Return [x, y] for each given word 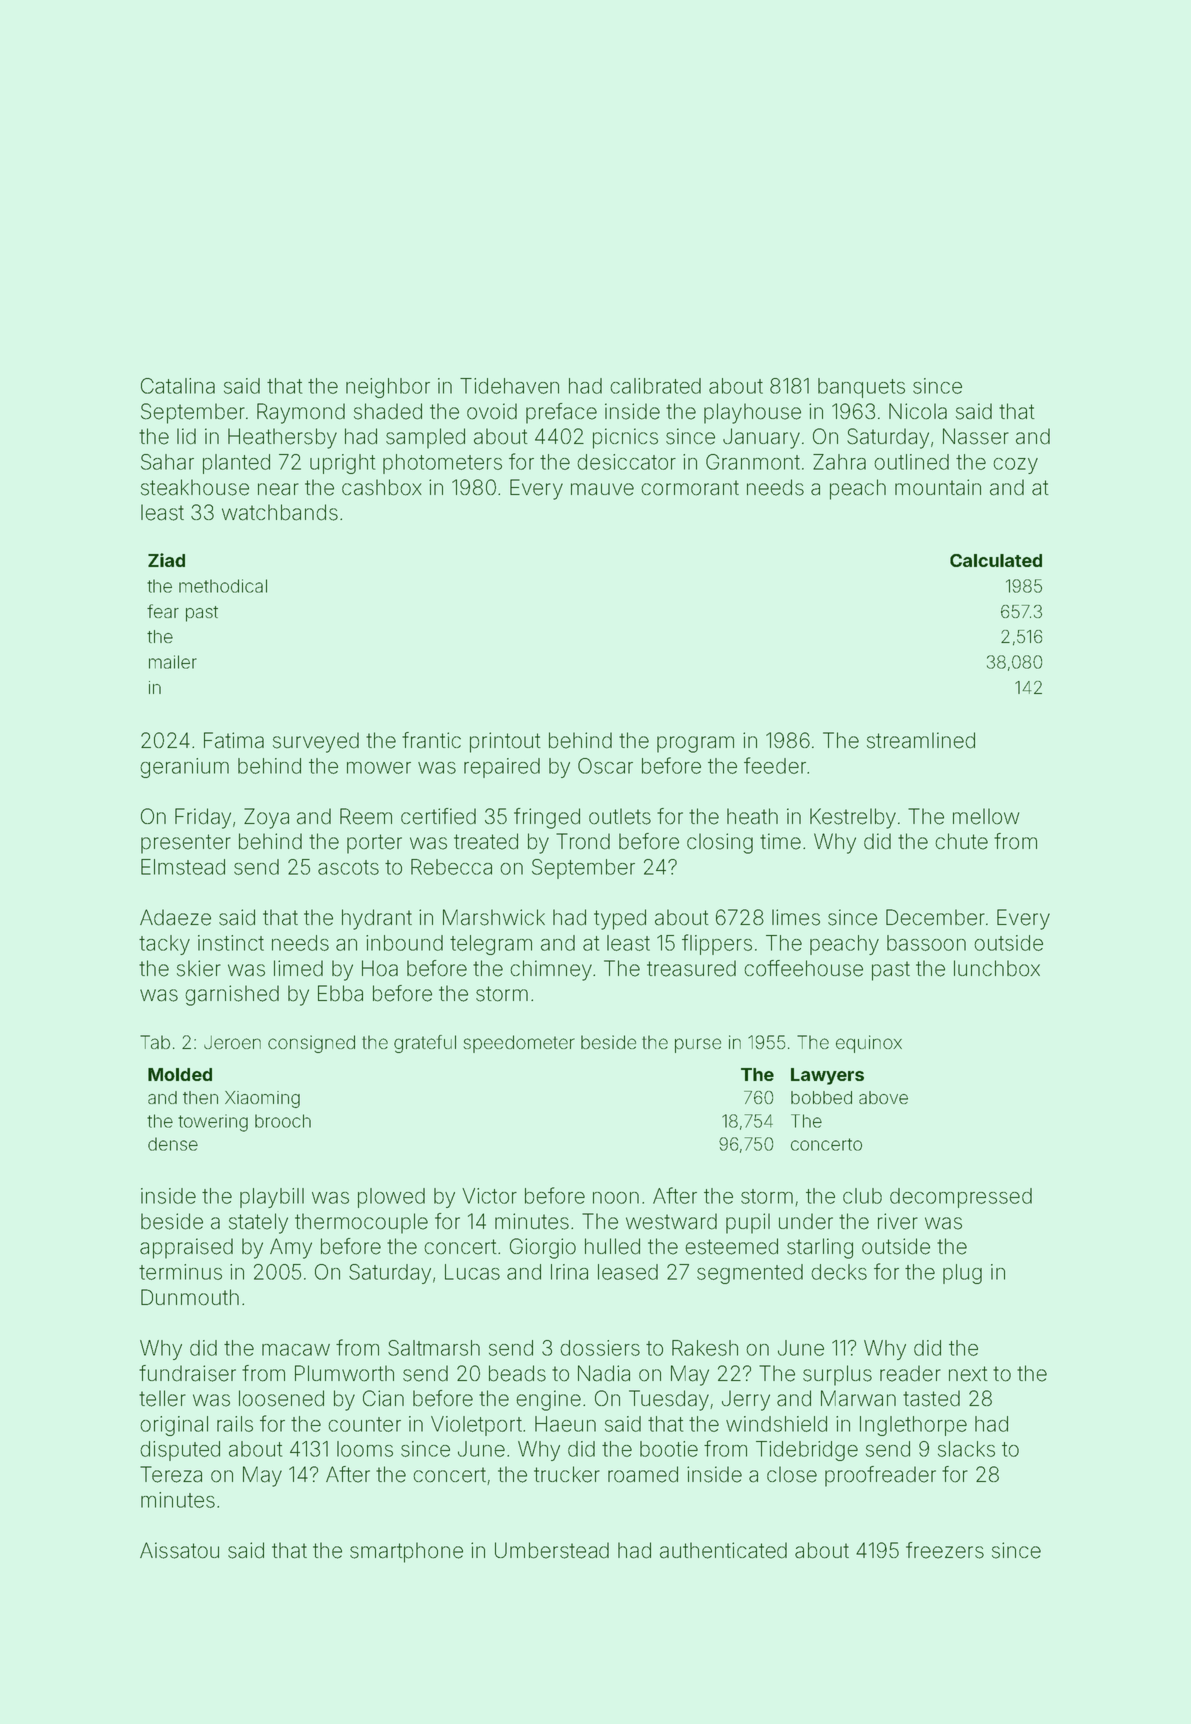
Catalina [178, 386]
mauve [602, 489]
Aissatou [179, 1550]
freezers [945, 1550]
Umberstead [552, 1550]
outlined [911, 462]
